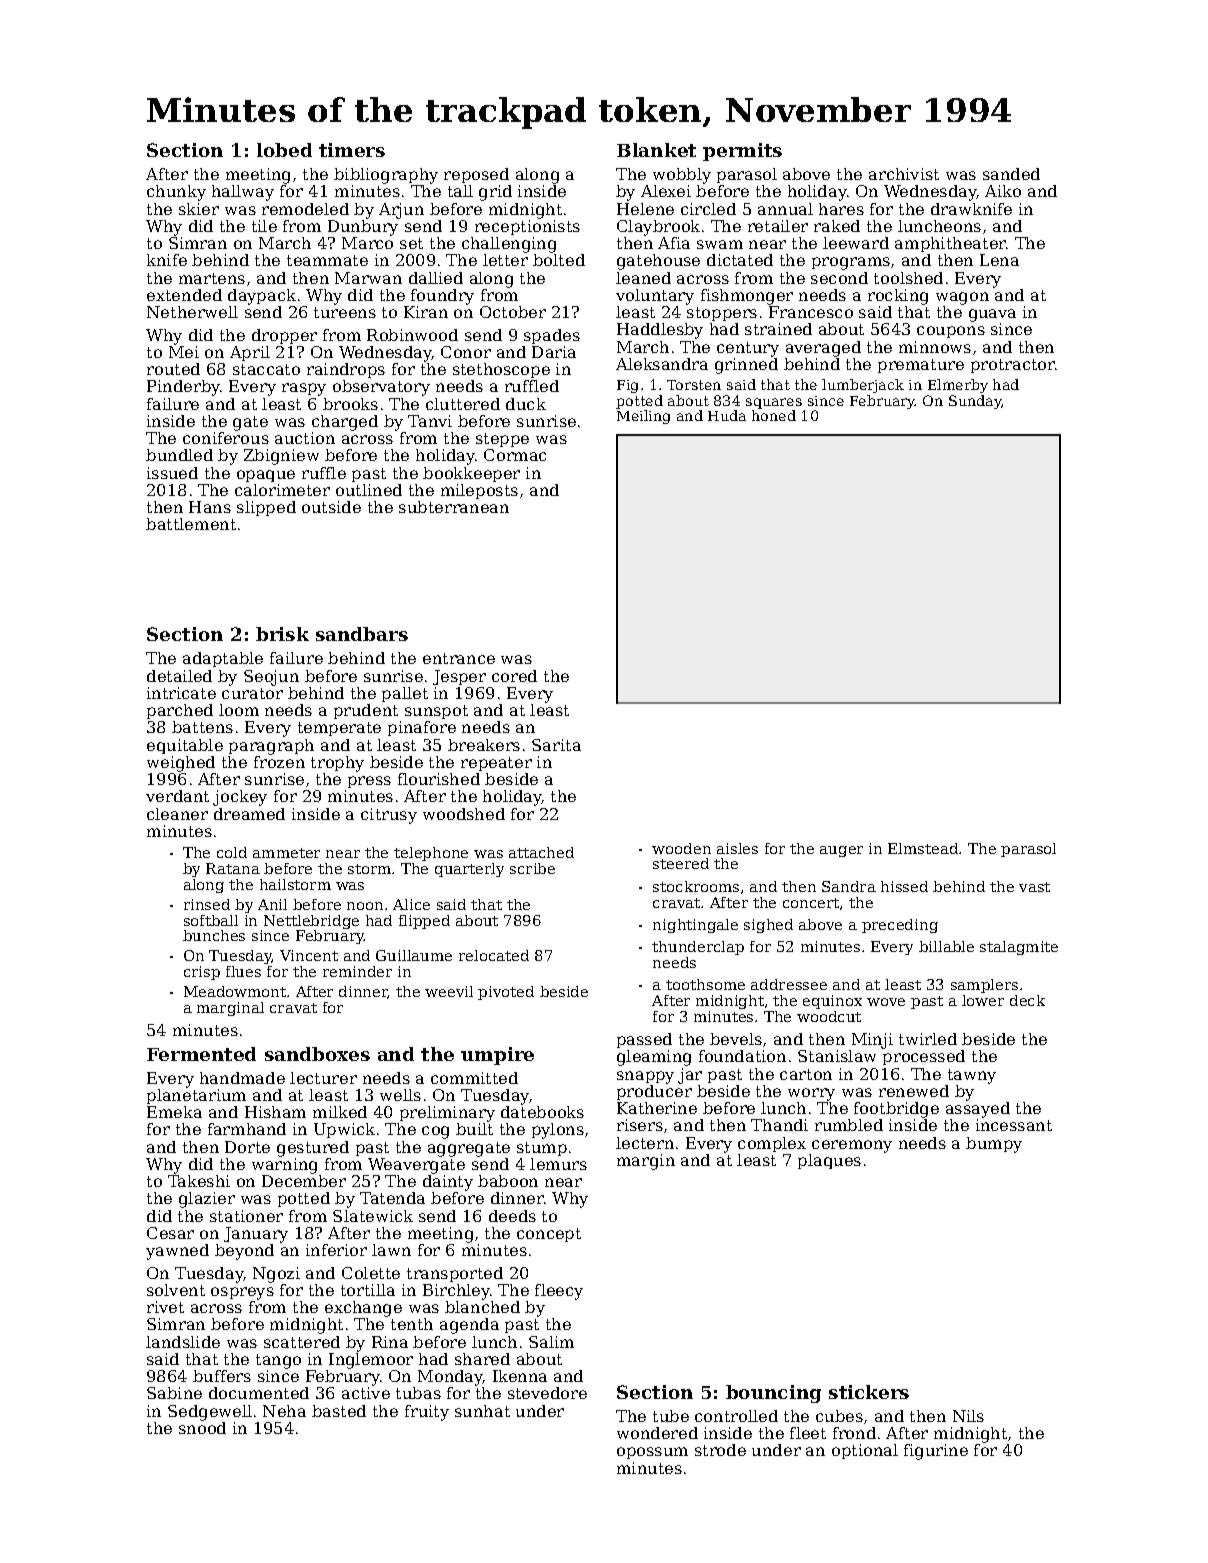 The image size is (1208, 1563). I want to click on pinafore, so click(422, 728).
